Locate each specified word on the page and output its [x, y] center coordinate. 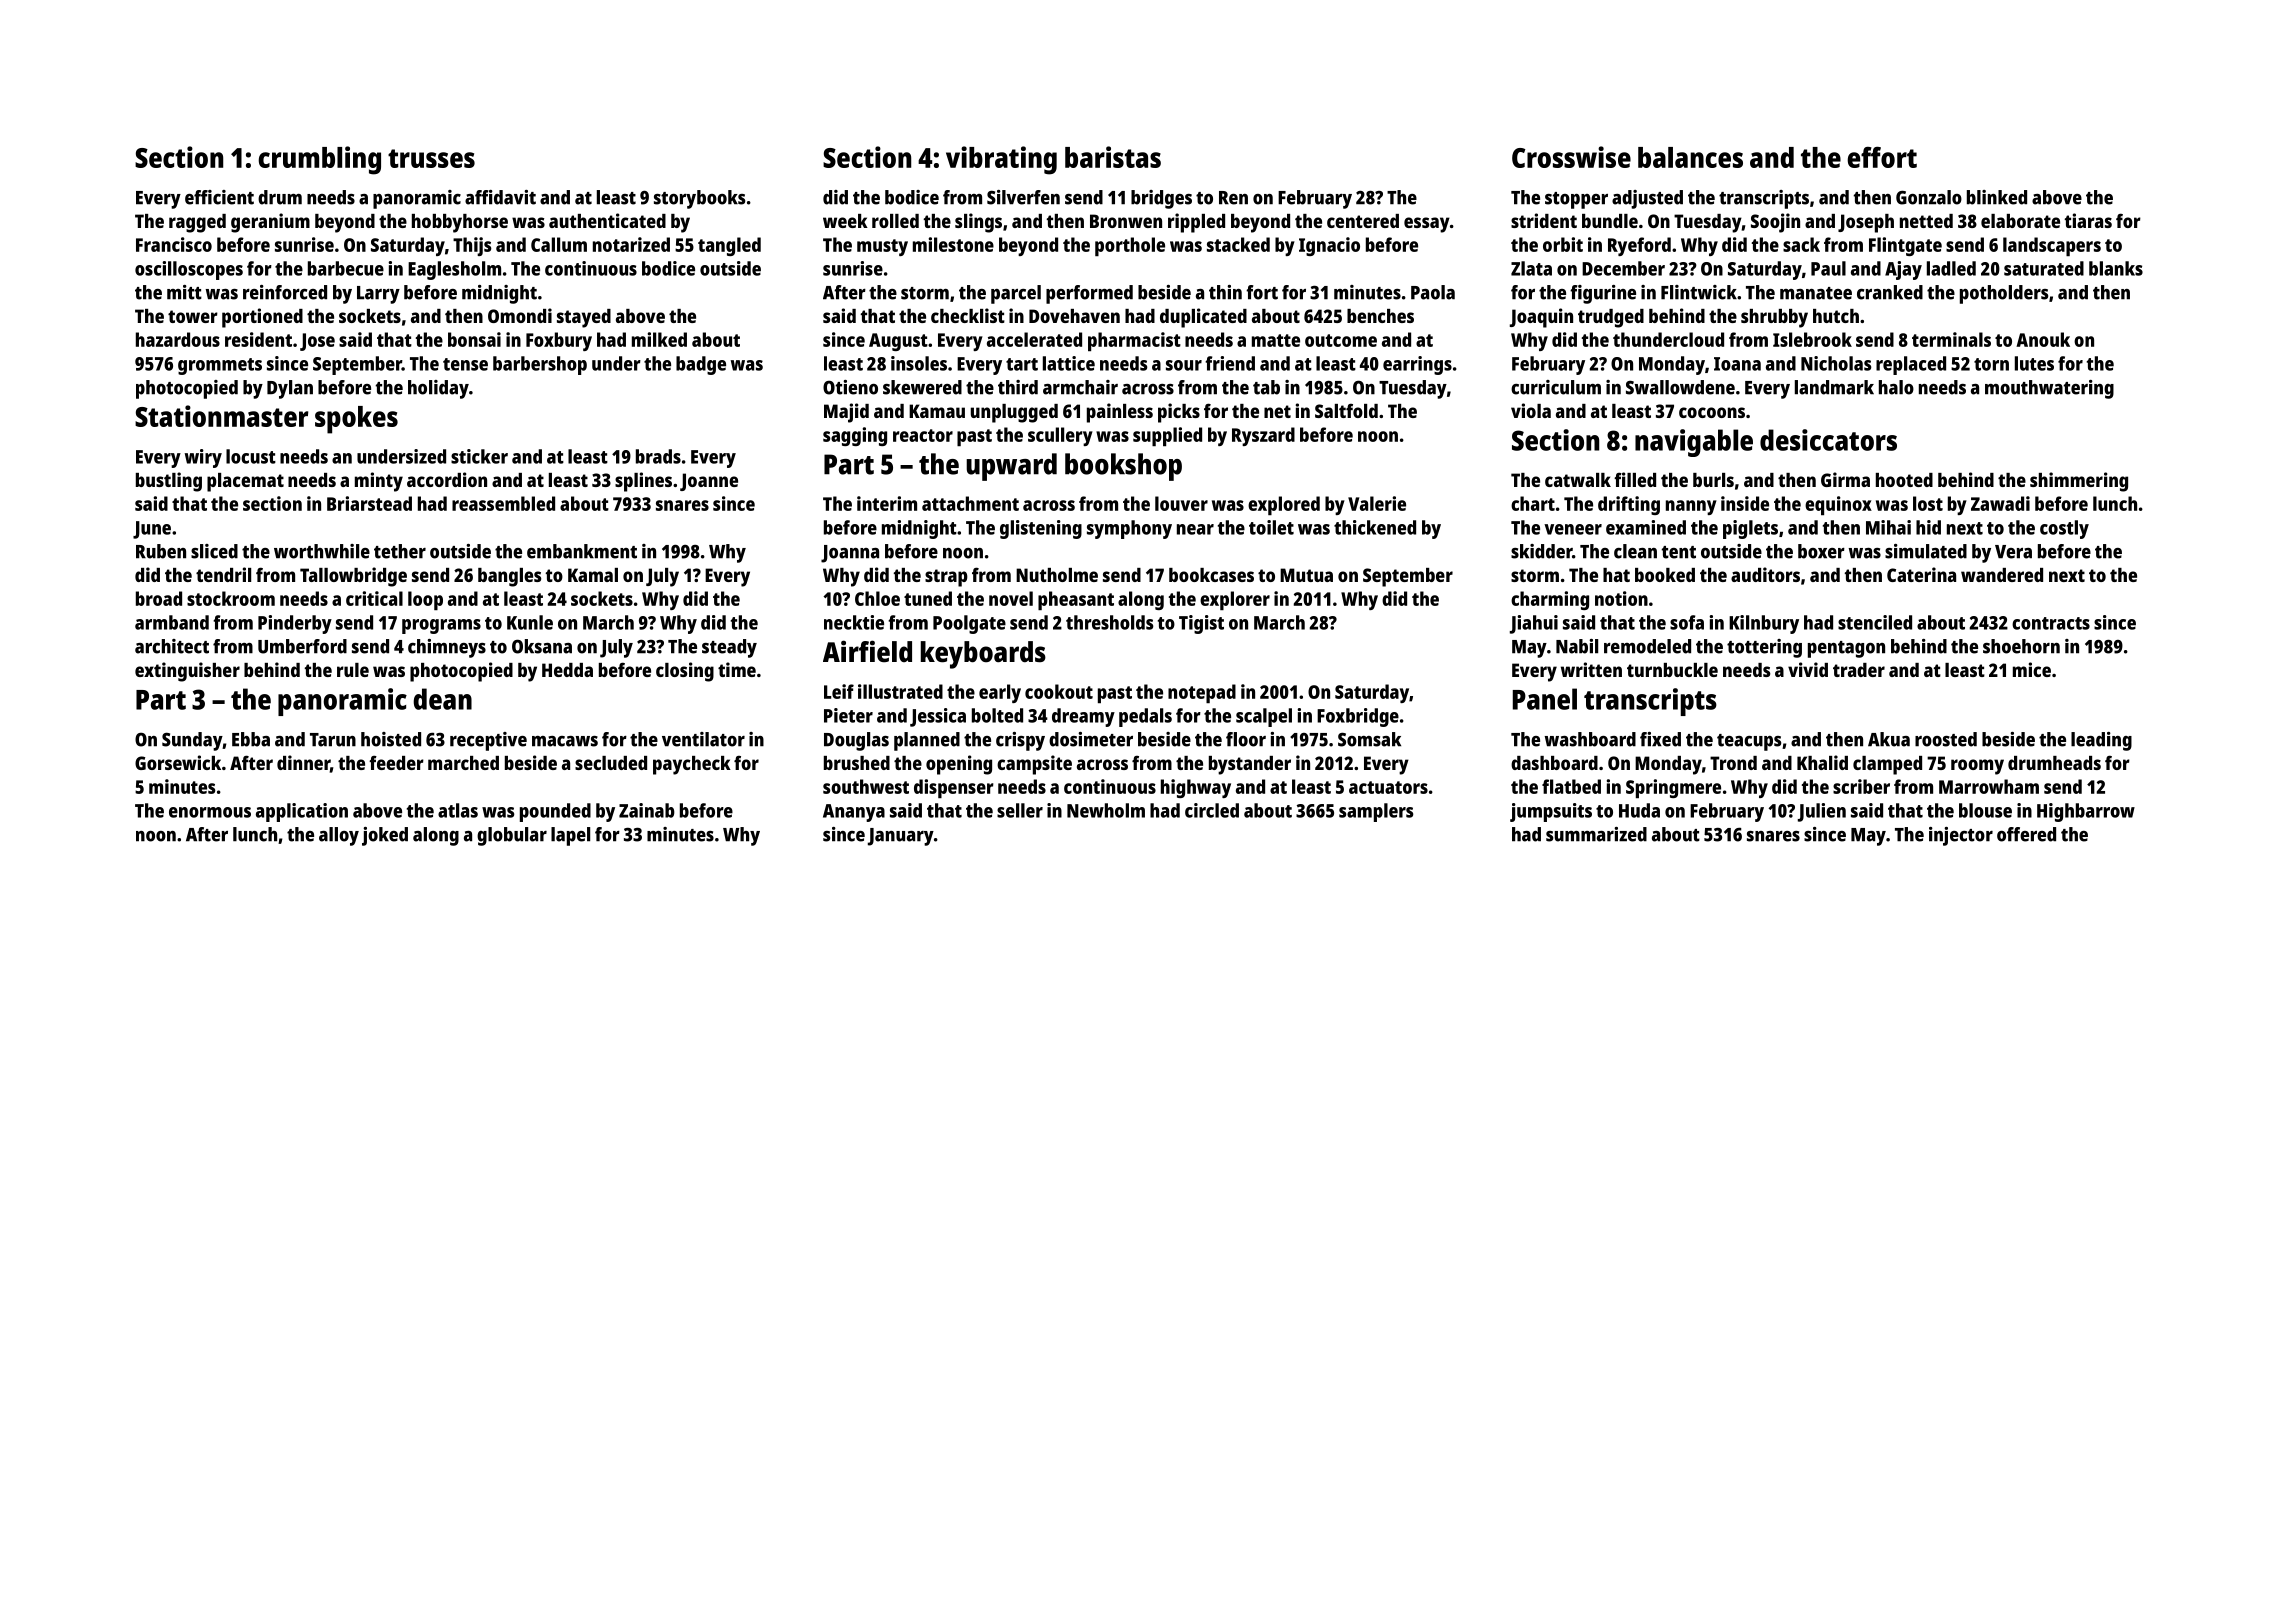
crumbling [319, 160]
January [901, 837]
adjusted [1647, 199]
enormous [210, 812]
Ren [1233, 198]
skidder [1541, 551]
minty [379, 482]
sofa [1687, 622]
